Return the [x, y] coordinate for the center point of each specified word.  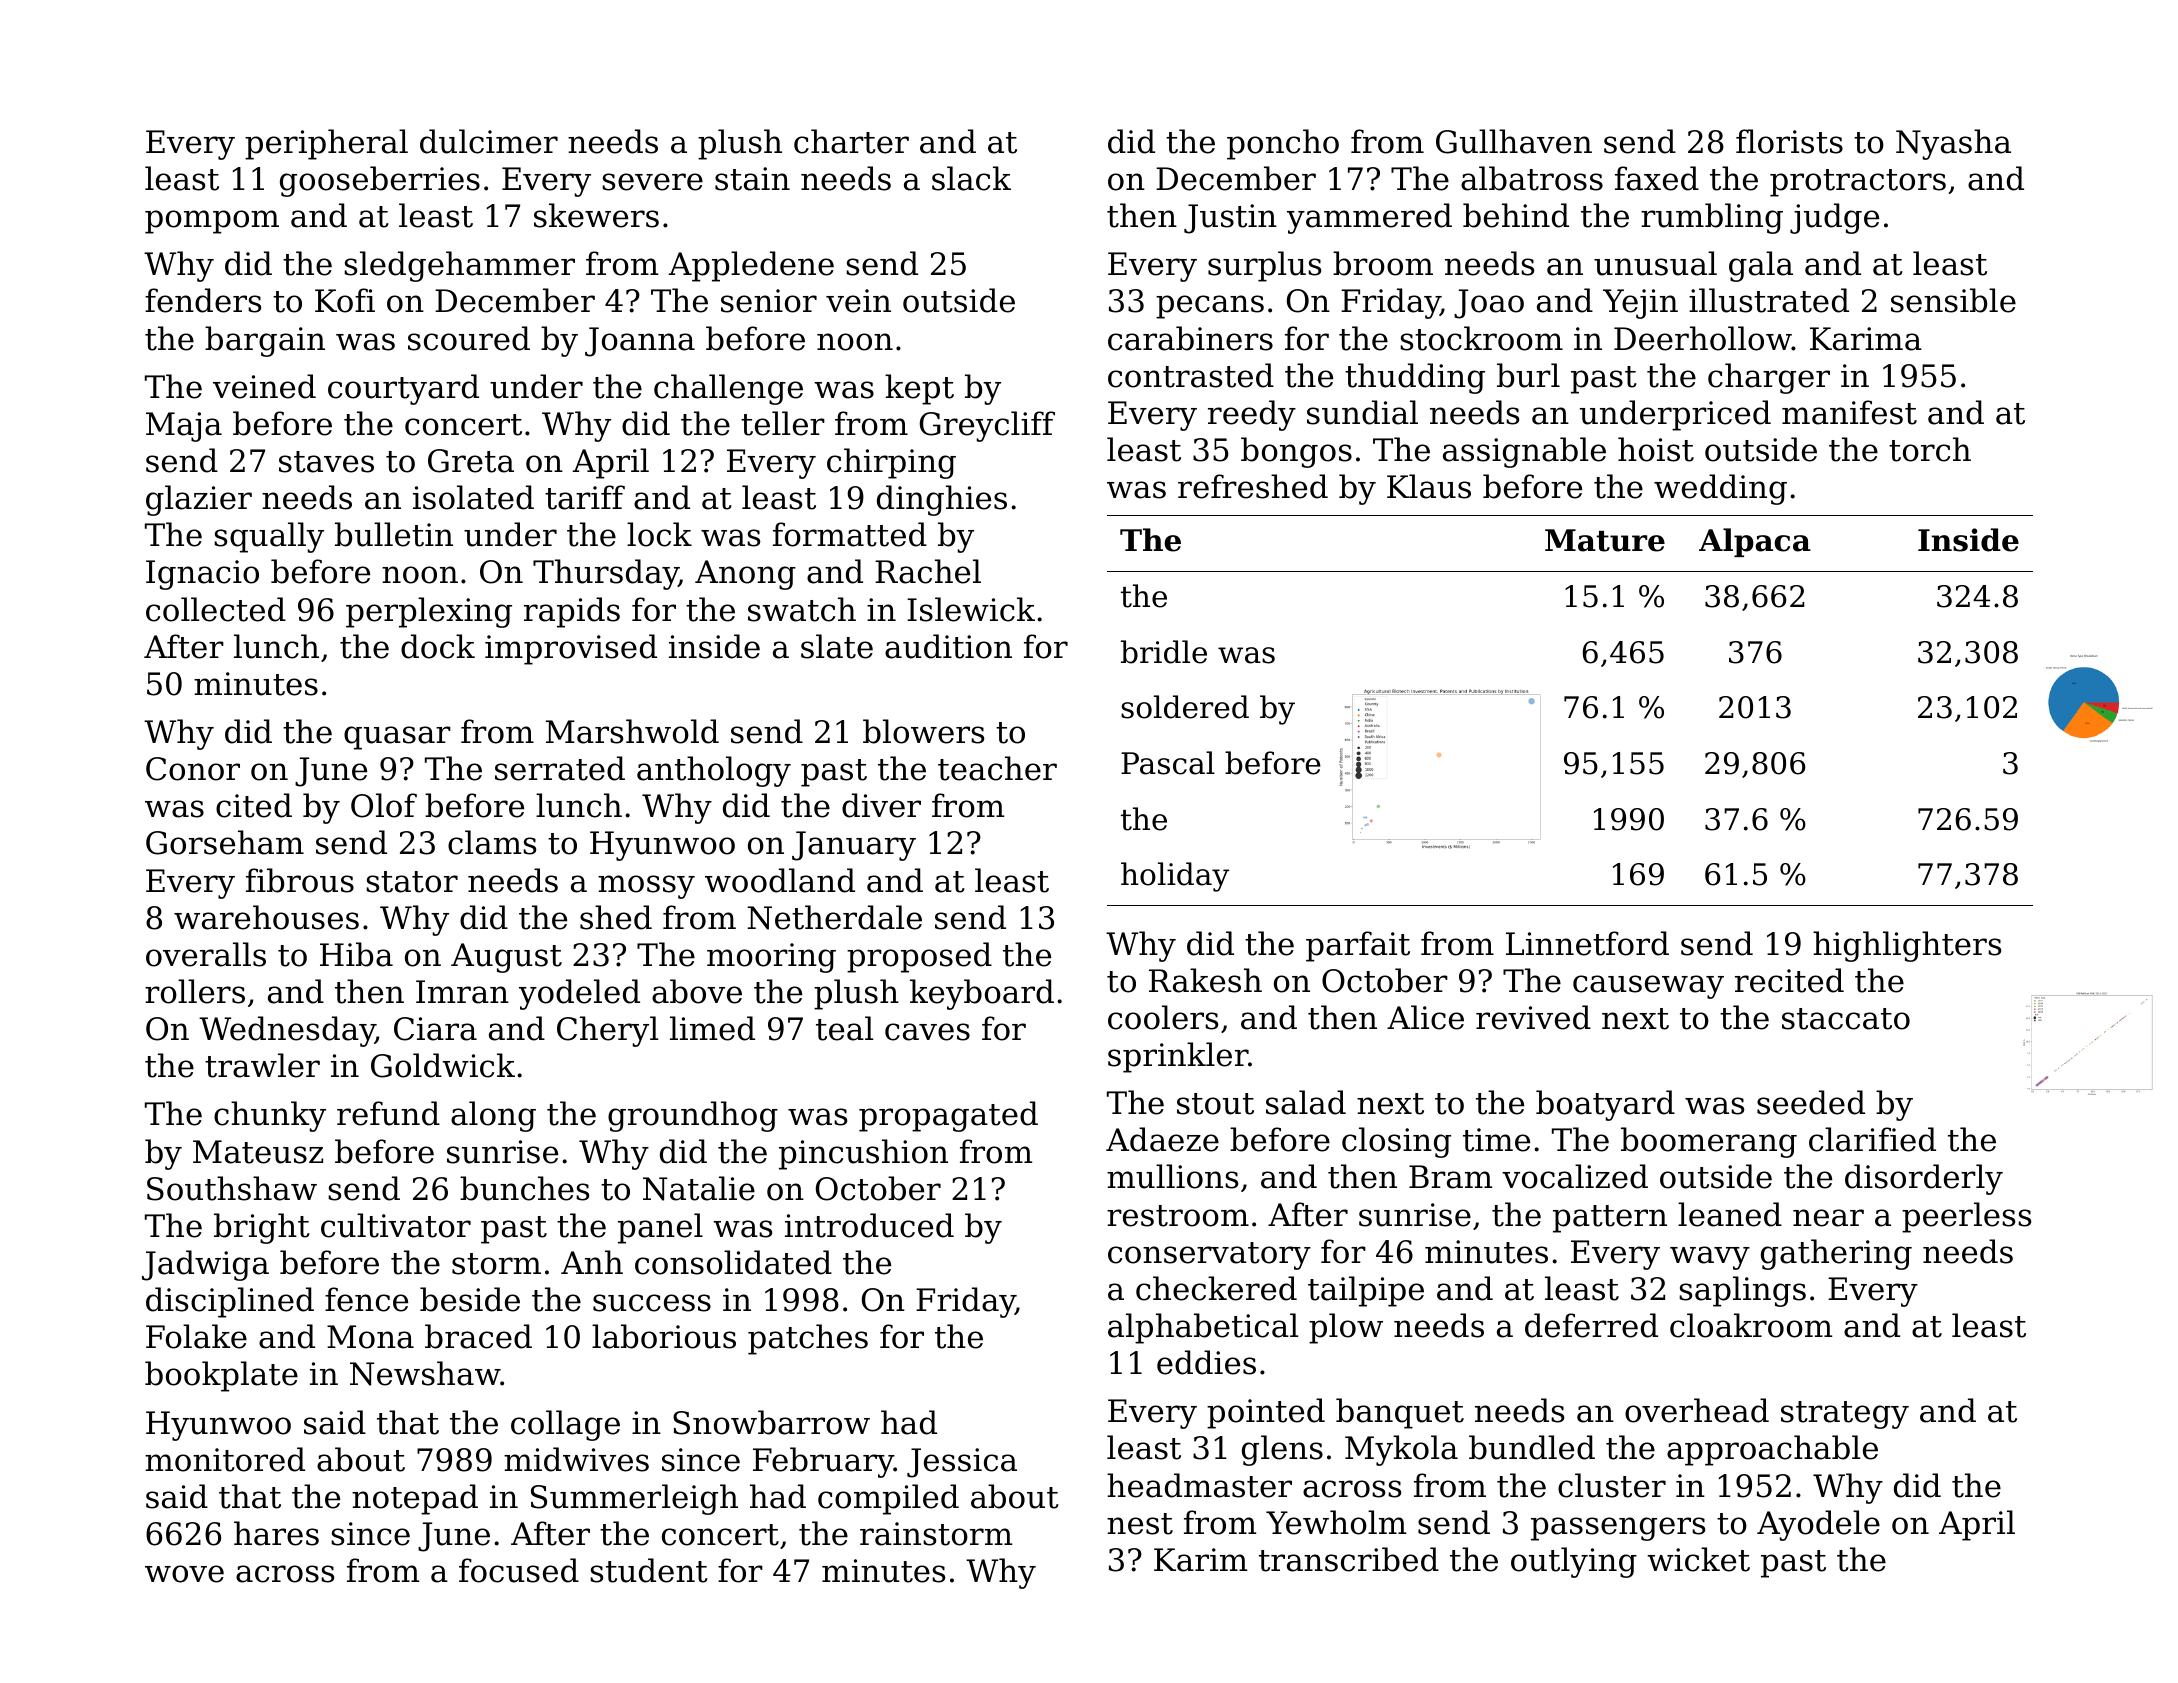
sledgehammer [459, 266]
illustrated [1769, 300]
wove [184, 1574]
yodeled [579, 994]
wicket [1698, 1559]
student [649, 1570]
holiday [1175, 877]
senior [769, 301]
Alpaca [1755, 542]
